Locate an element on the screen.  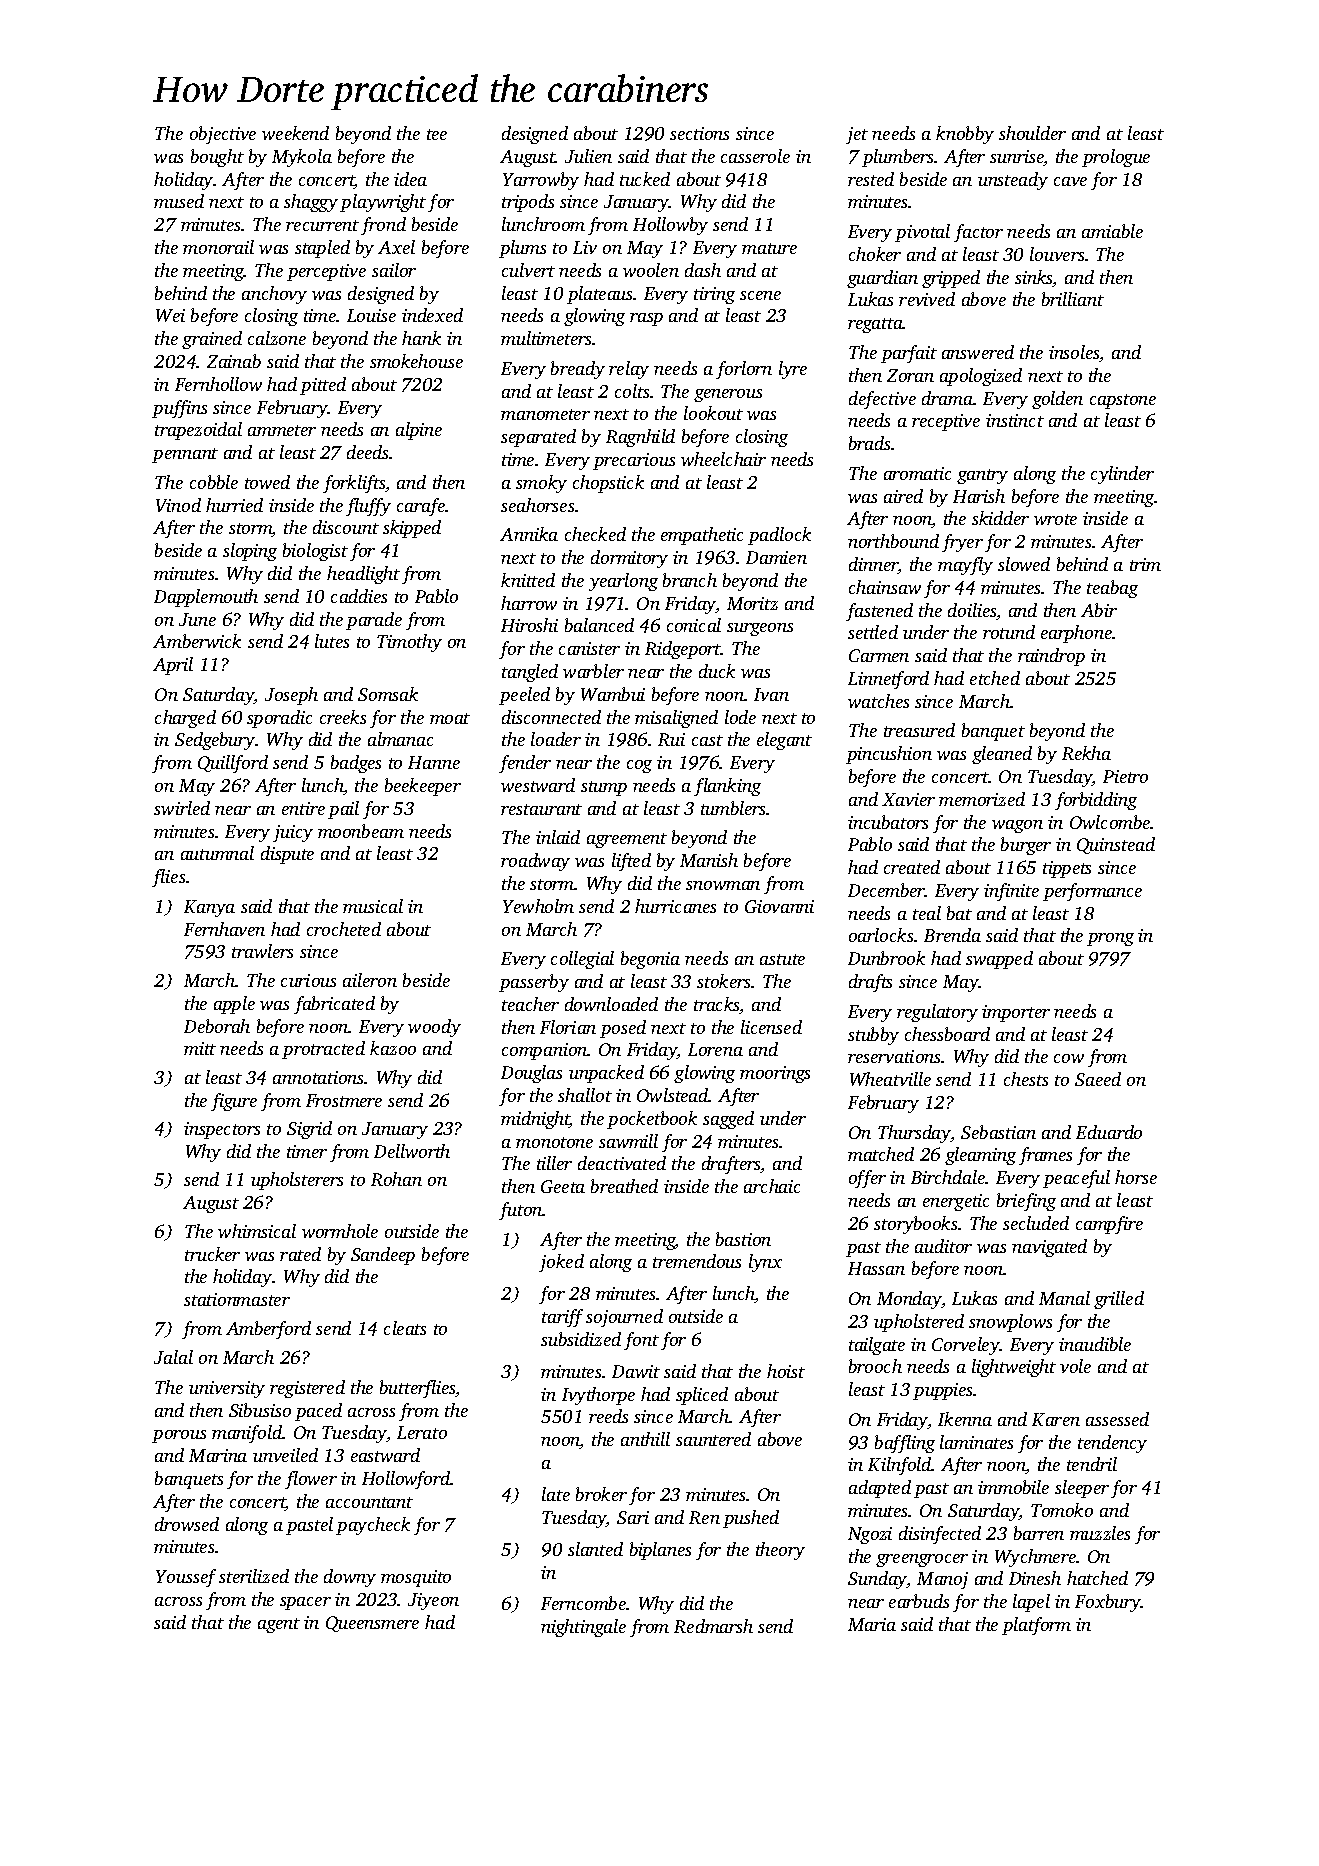
capstone is located at coordinates (1123, 401).
